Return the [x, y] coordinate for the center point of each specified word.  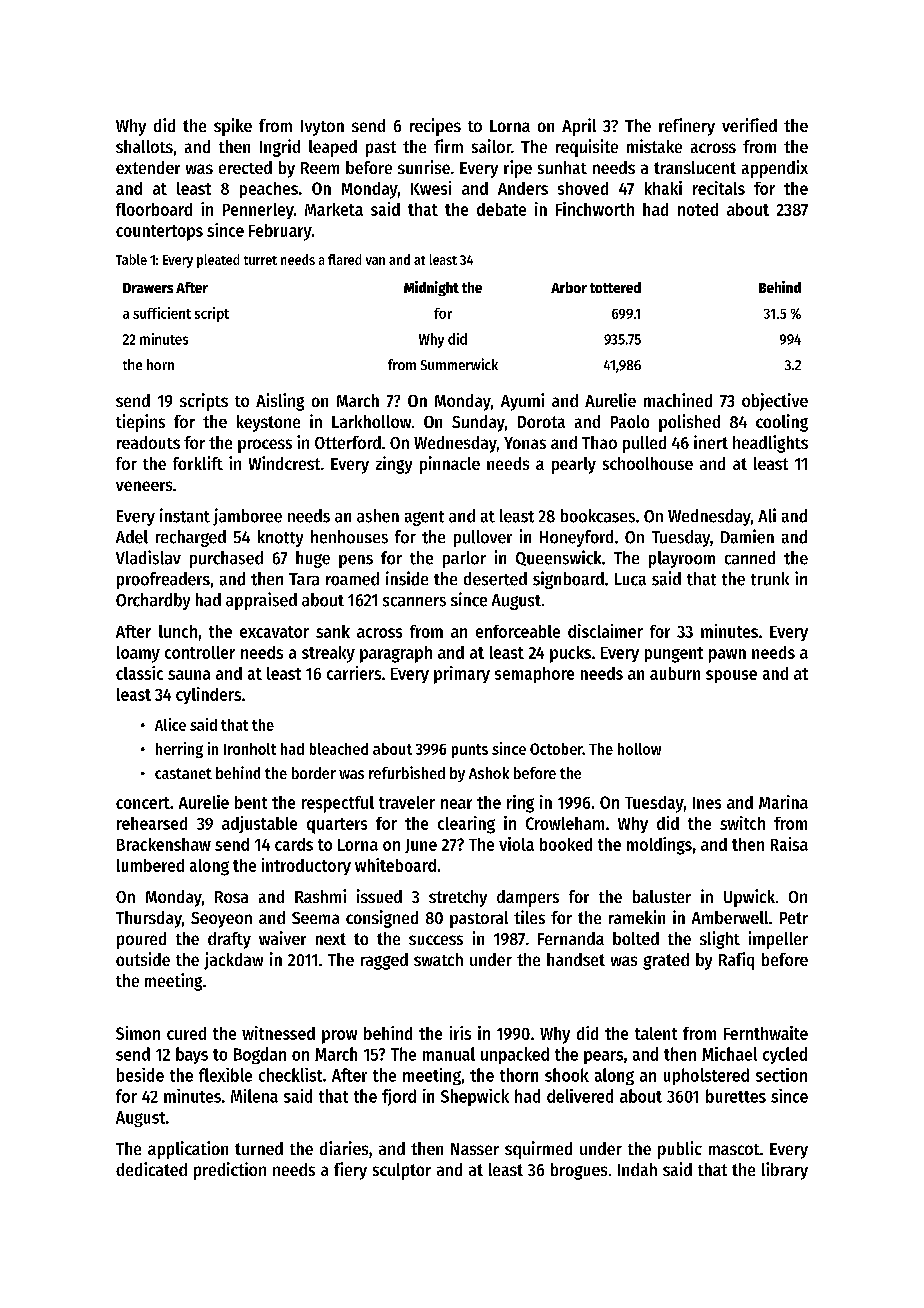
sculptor [402, 1171]
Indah [637, 1169]
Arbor [569, 287]
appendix [775, 169]
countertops [159, 233]
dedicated [151, 1169]
